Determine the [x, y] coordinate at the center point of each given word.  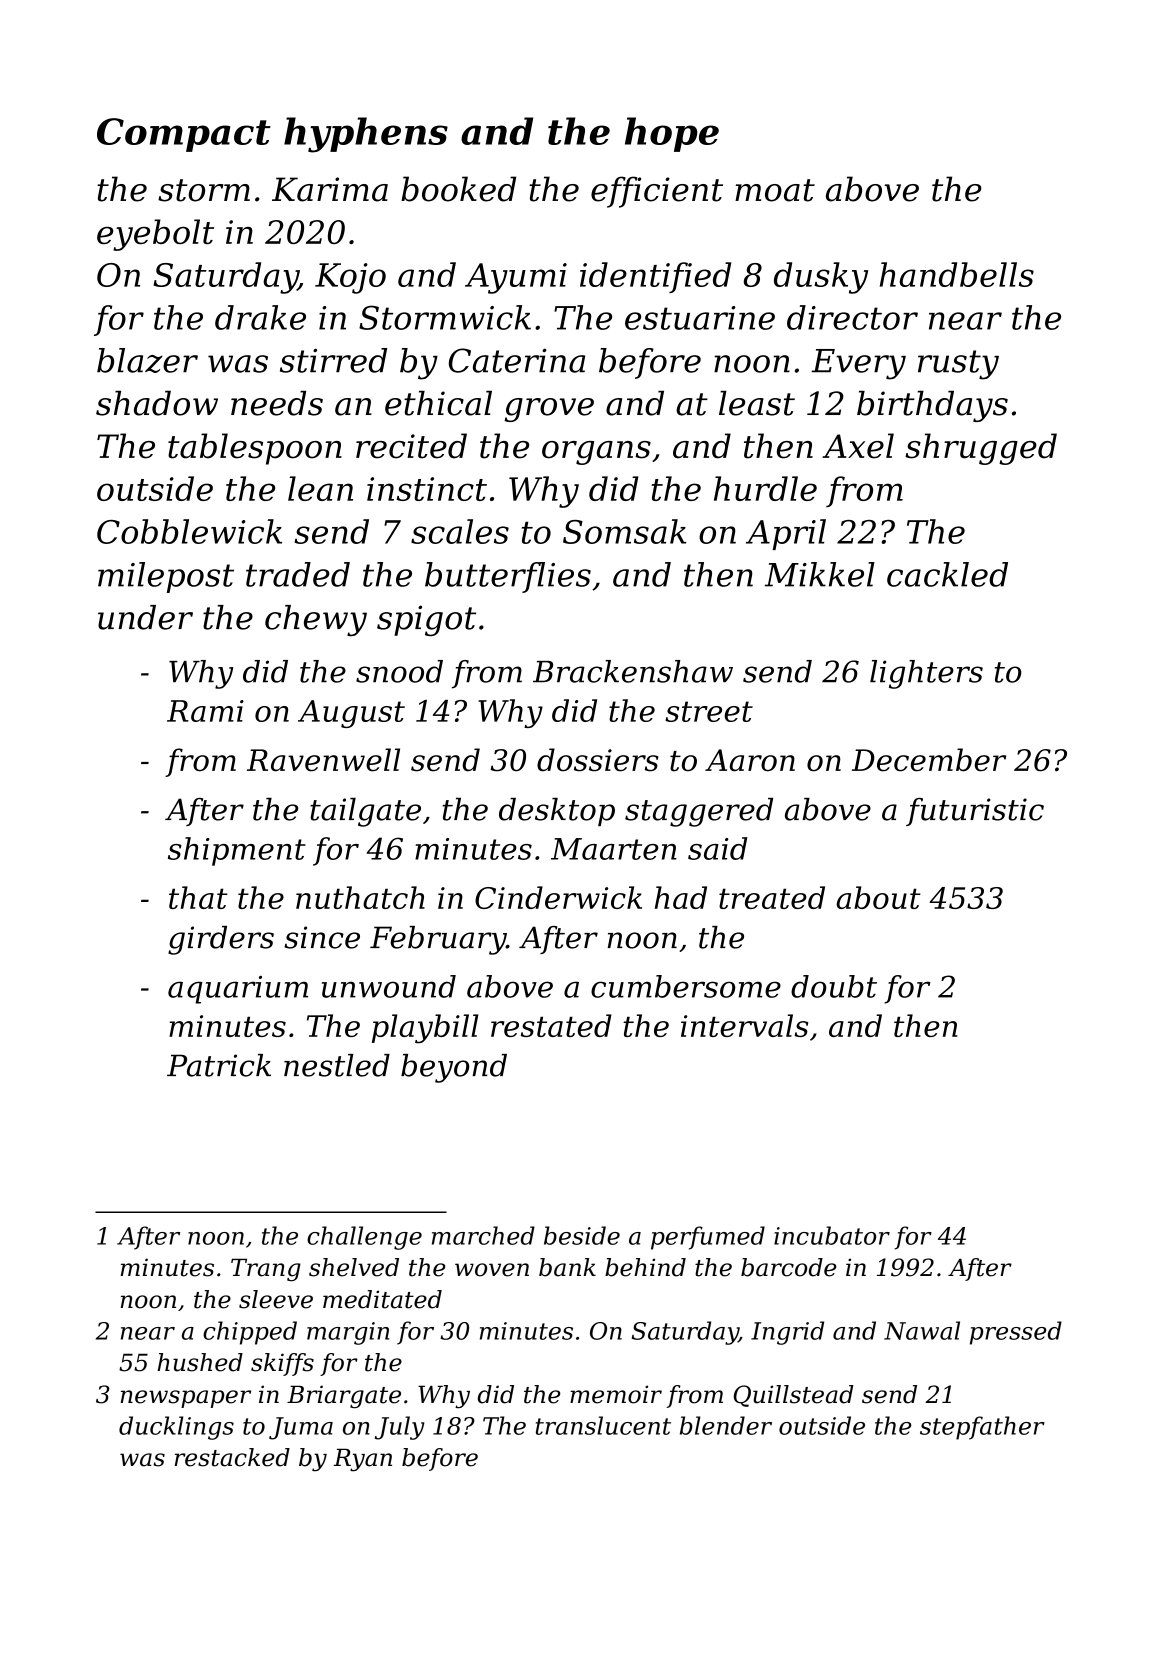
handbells [957, 274]
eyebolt [155, 235]
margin [348, 1333]
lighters [926, 674]
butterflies [508, 577]
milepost [166, 577]
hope [672, 134]
